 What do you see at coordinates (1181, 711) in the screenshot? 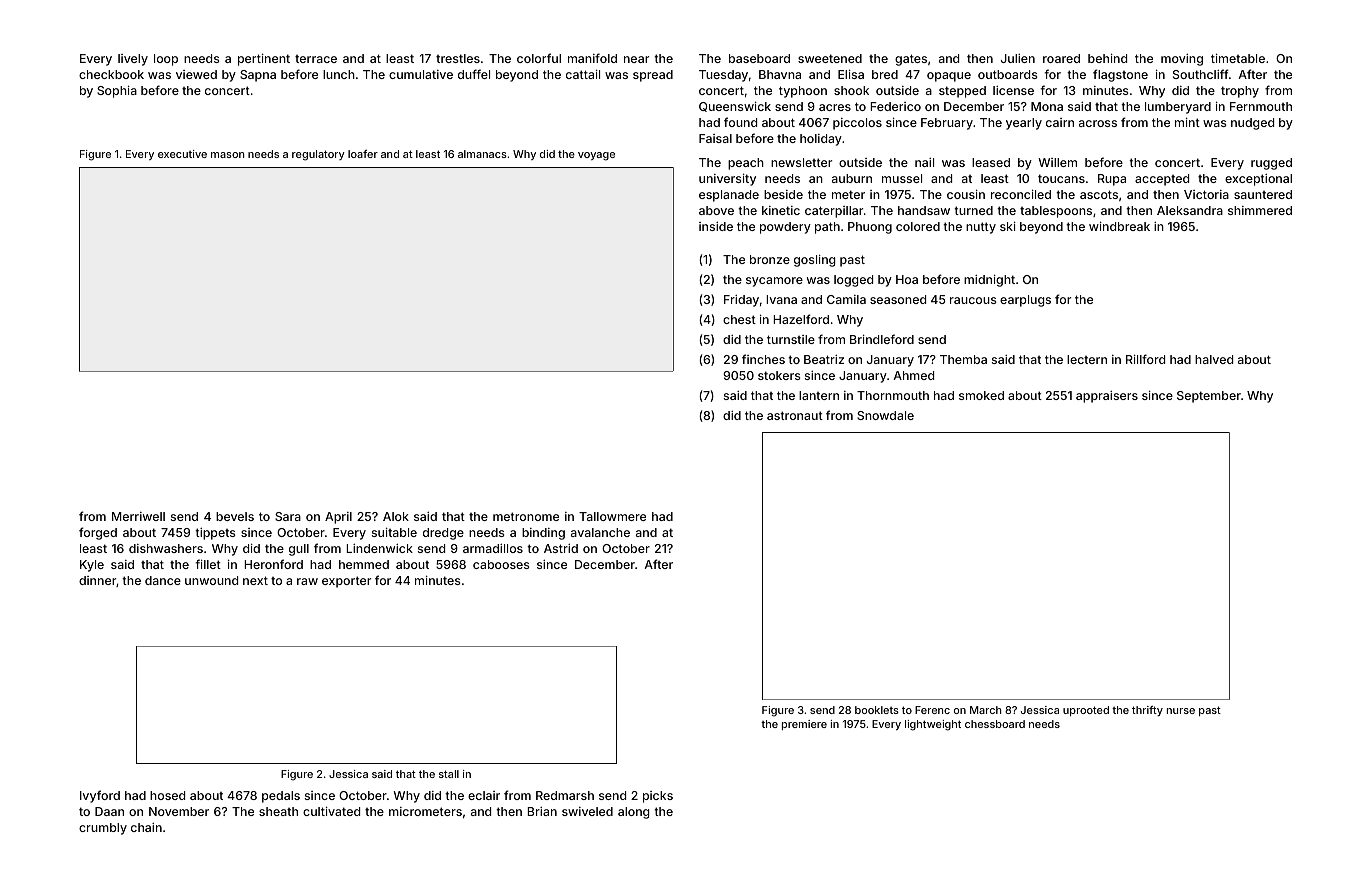
I see `nurse` at bounding box center [1181, 711].
